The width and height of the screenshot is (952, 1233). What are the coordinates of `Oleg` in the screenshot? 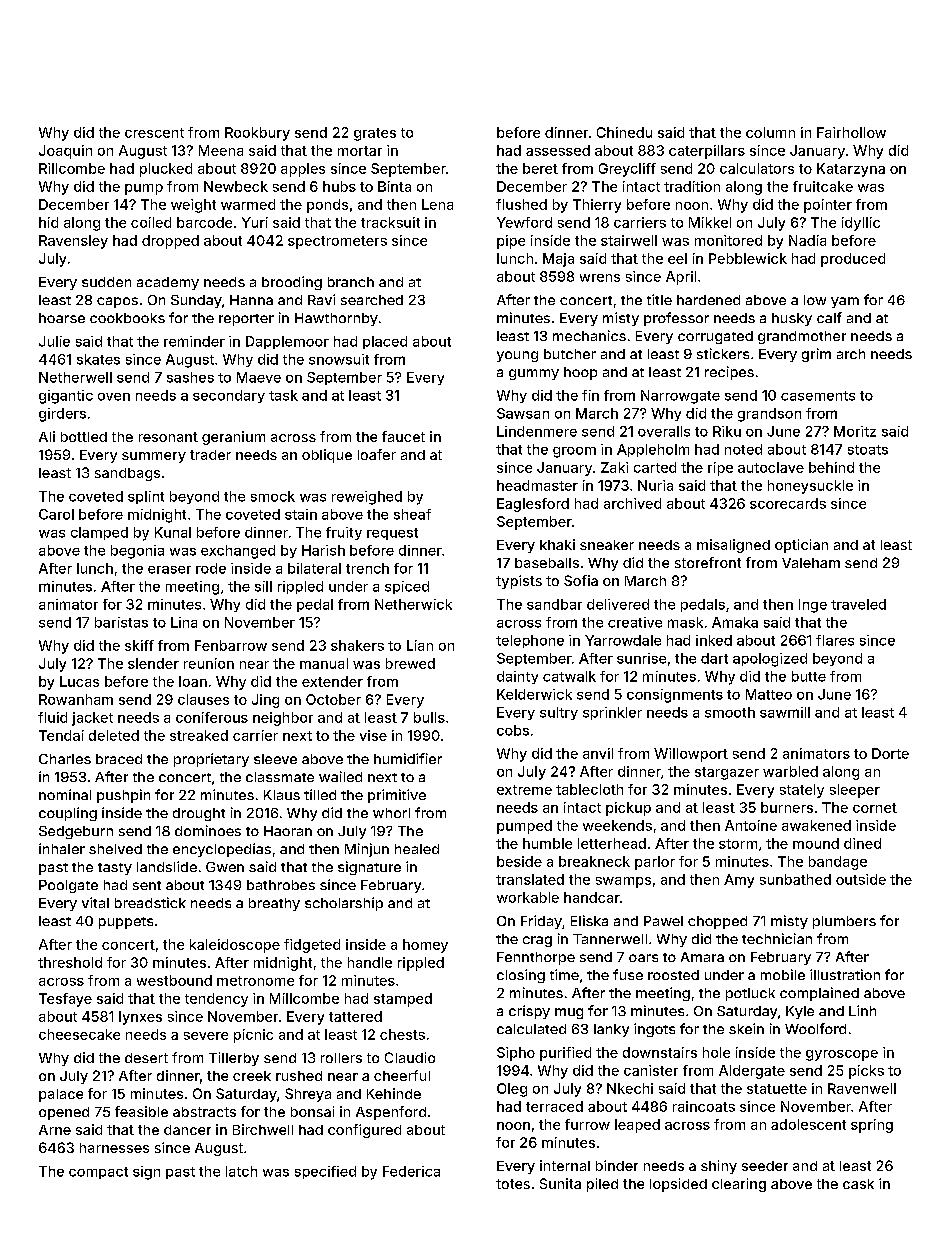 It's located at (512, 1090).
